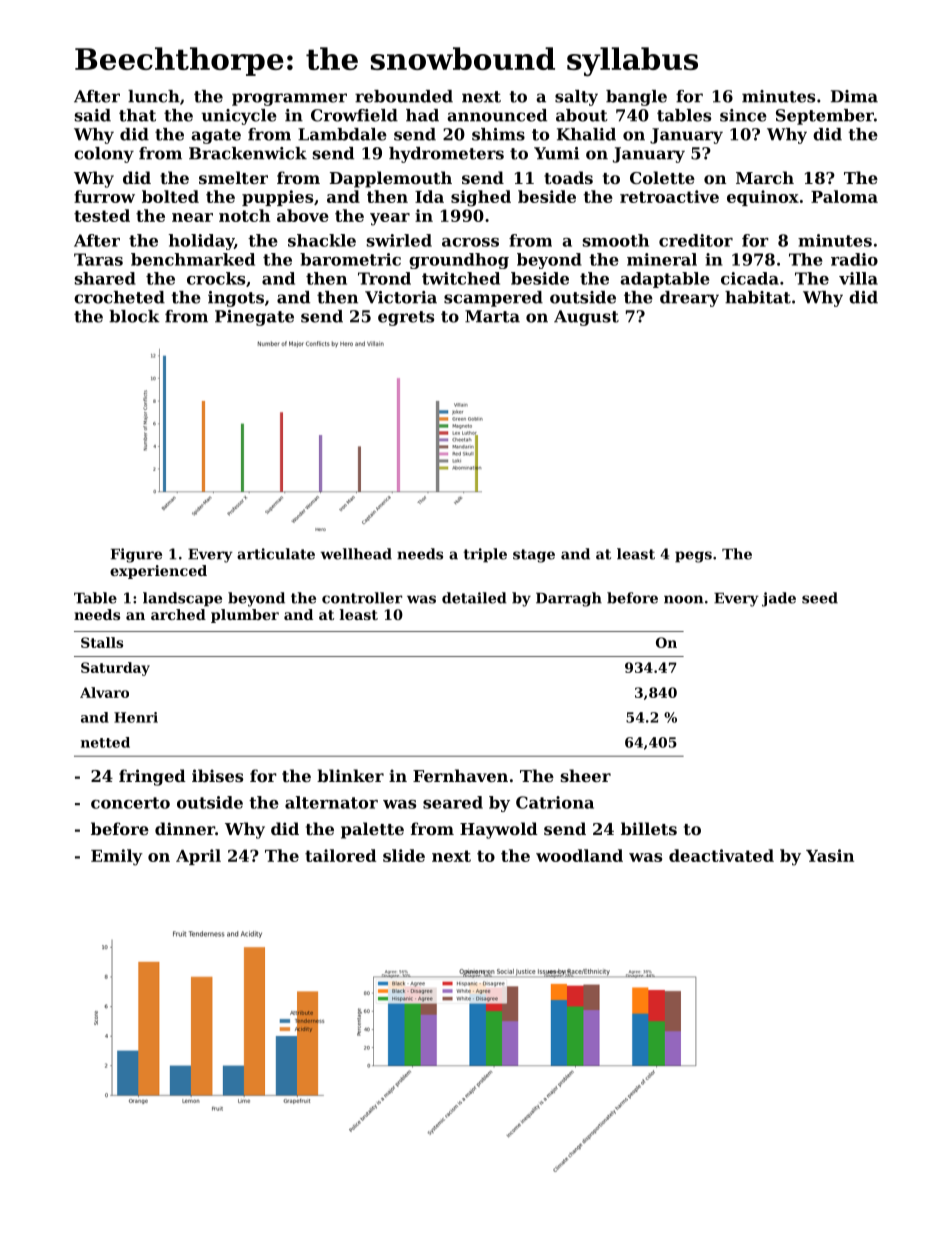  Describe the element at coordinates (342, 134) in the image. I see `Lambdale` at that location.
